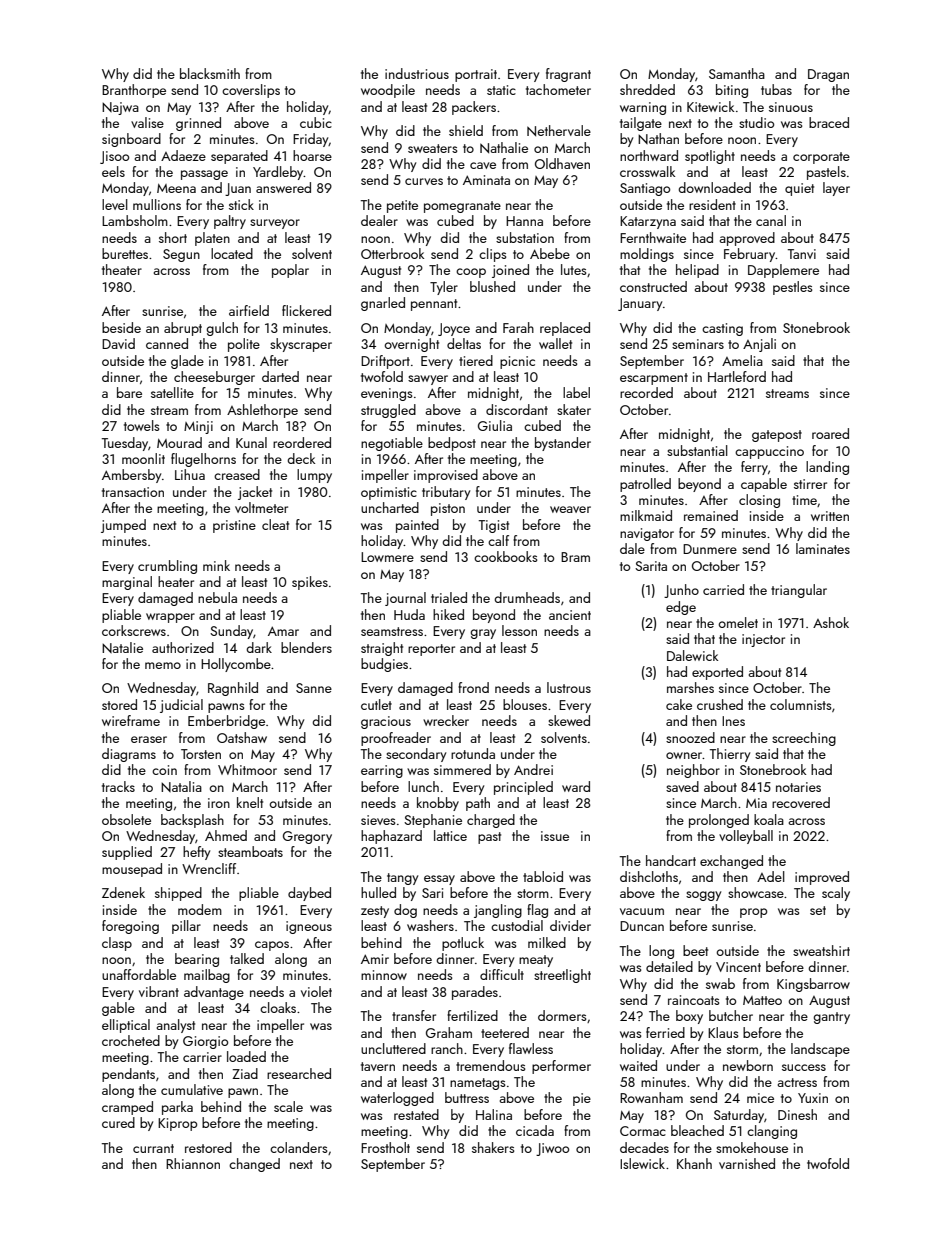 The width and height of the screenshot is (952, 1233). I want to click on swab, so click(720, 983).
